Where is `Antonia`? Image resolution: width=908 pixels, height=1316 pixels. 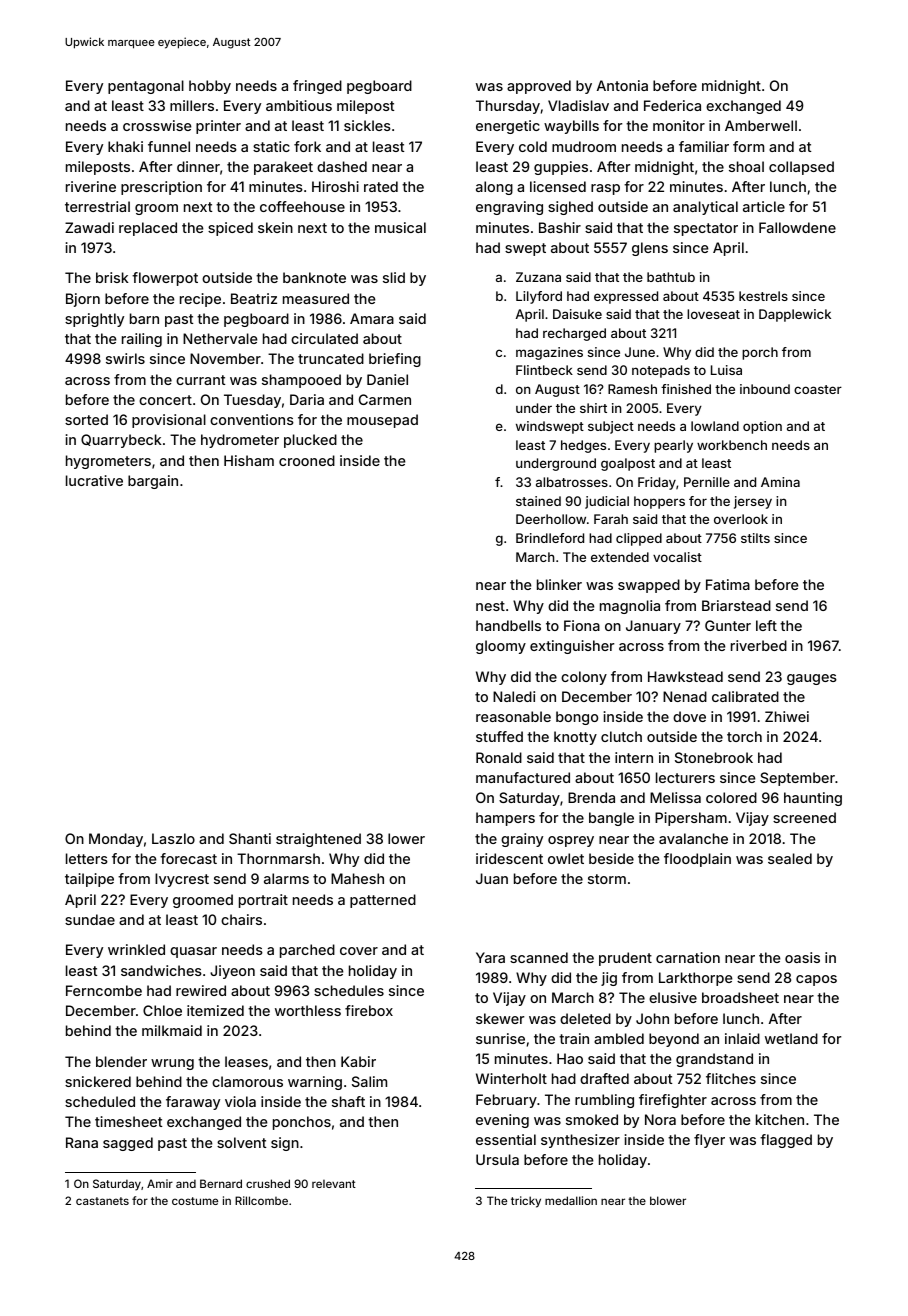
Antonia is located at coordinates (622, 85).
